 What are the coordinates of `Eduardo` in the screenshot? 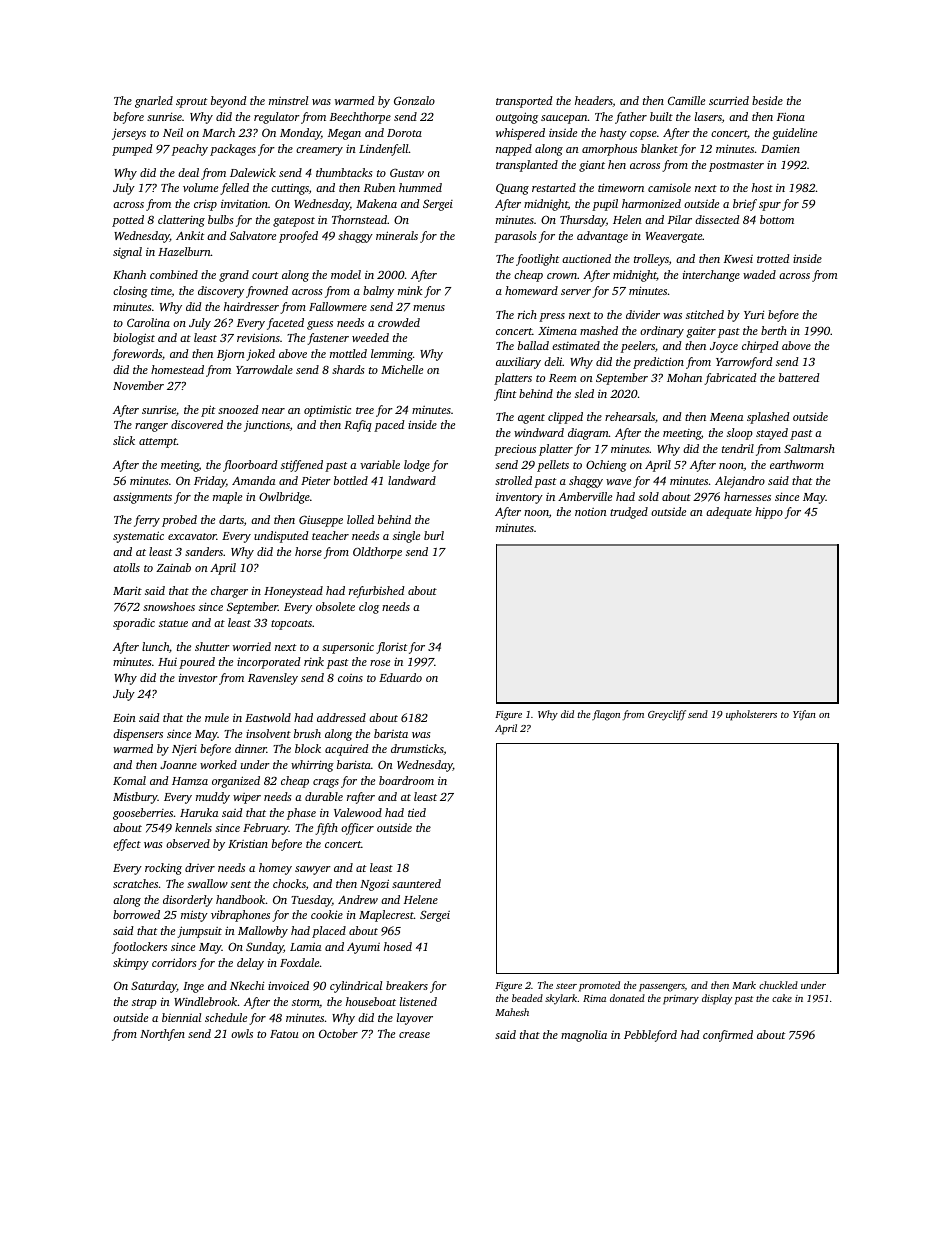 It's located at (400, 677).
